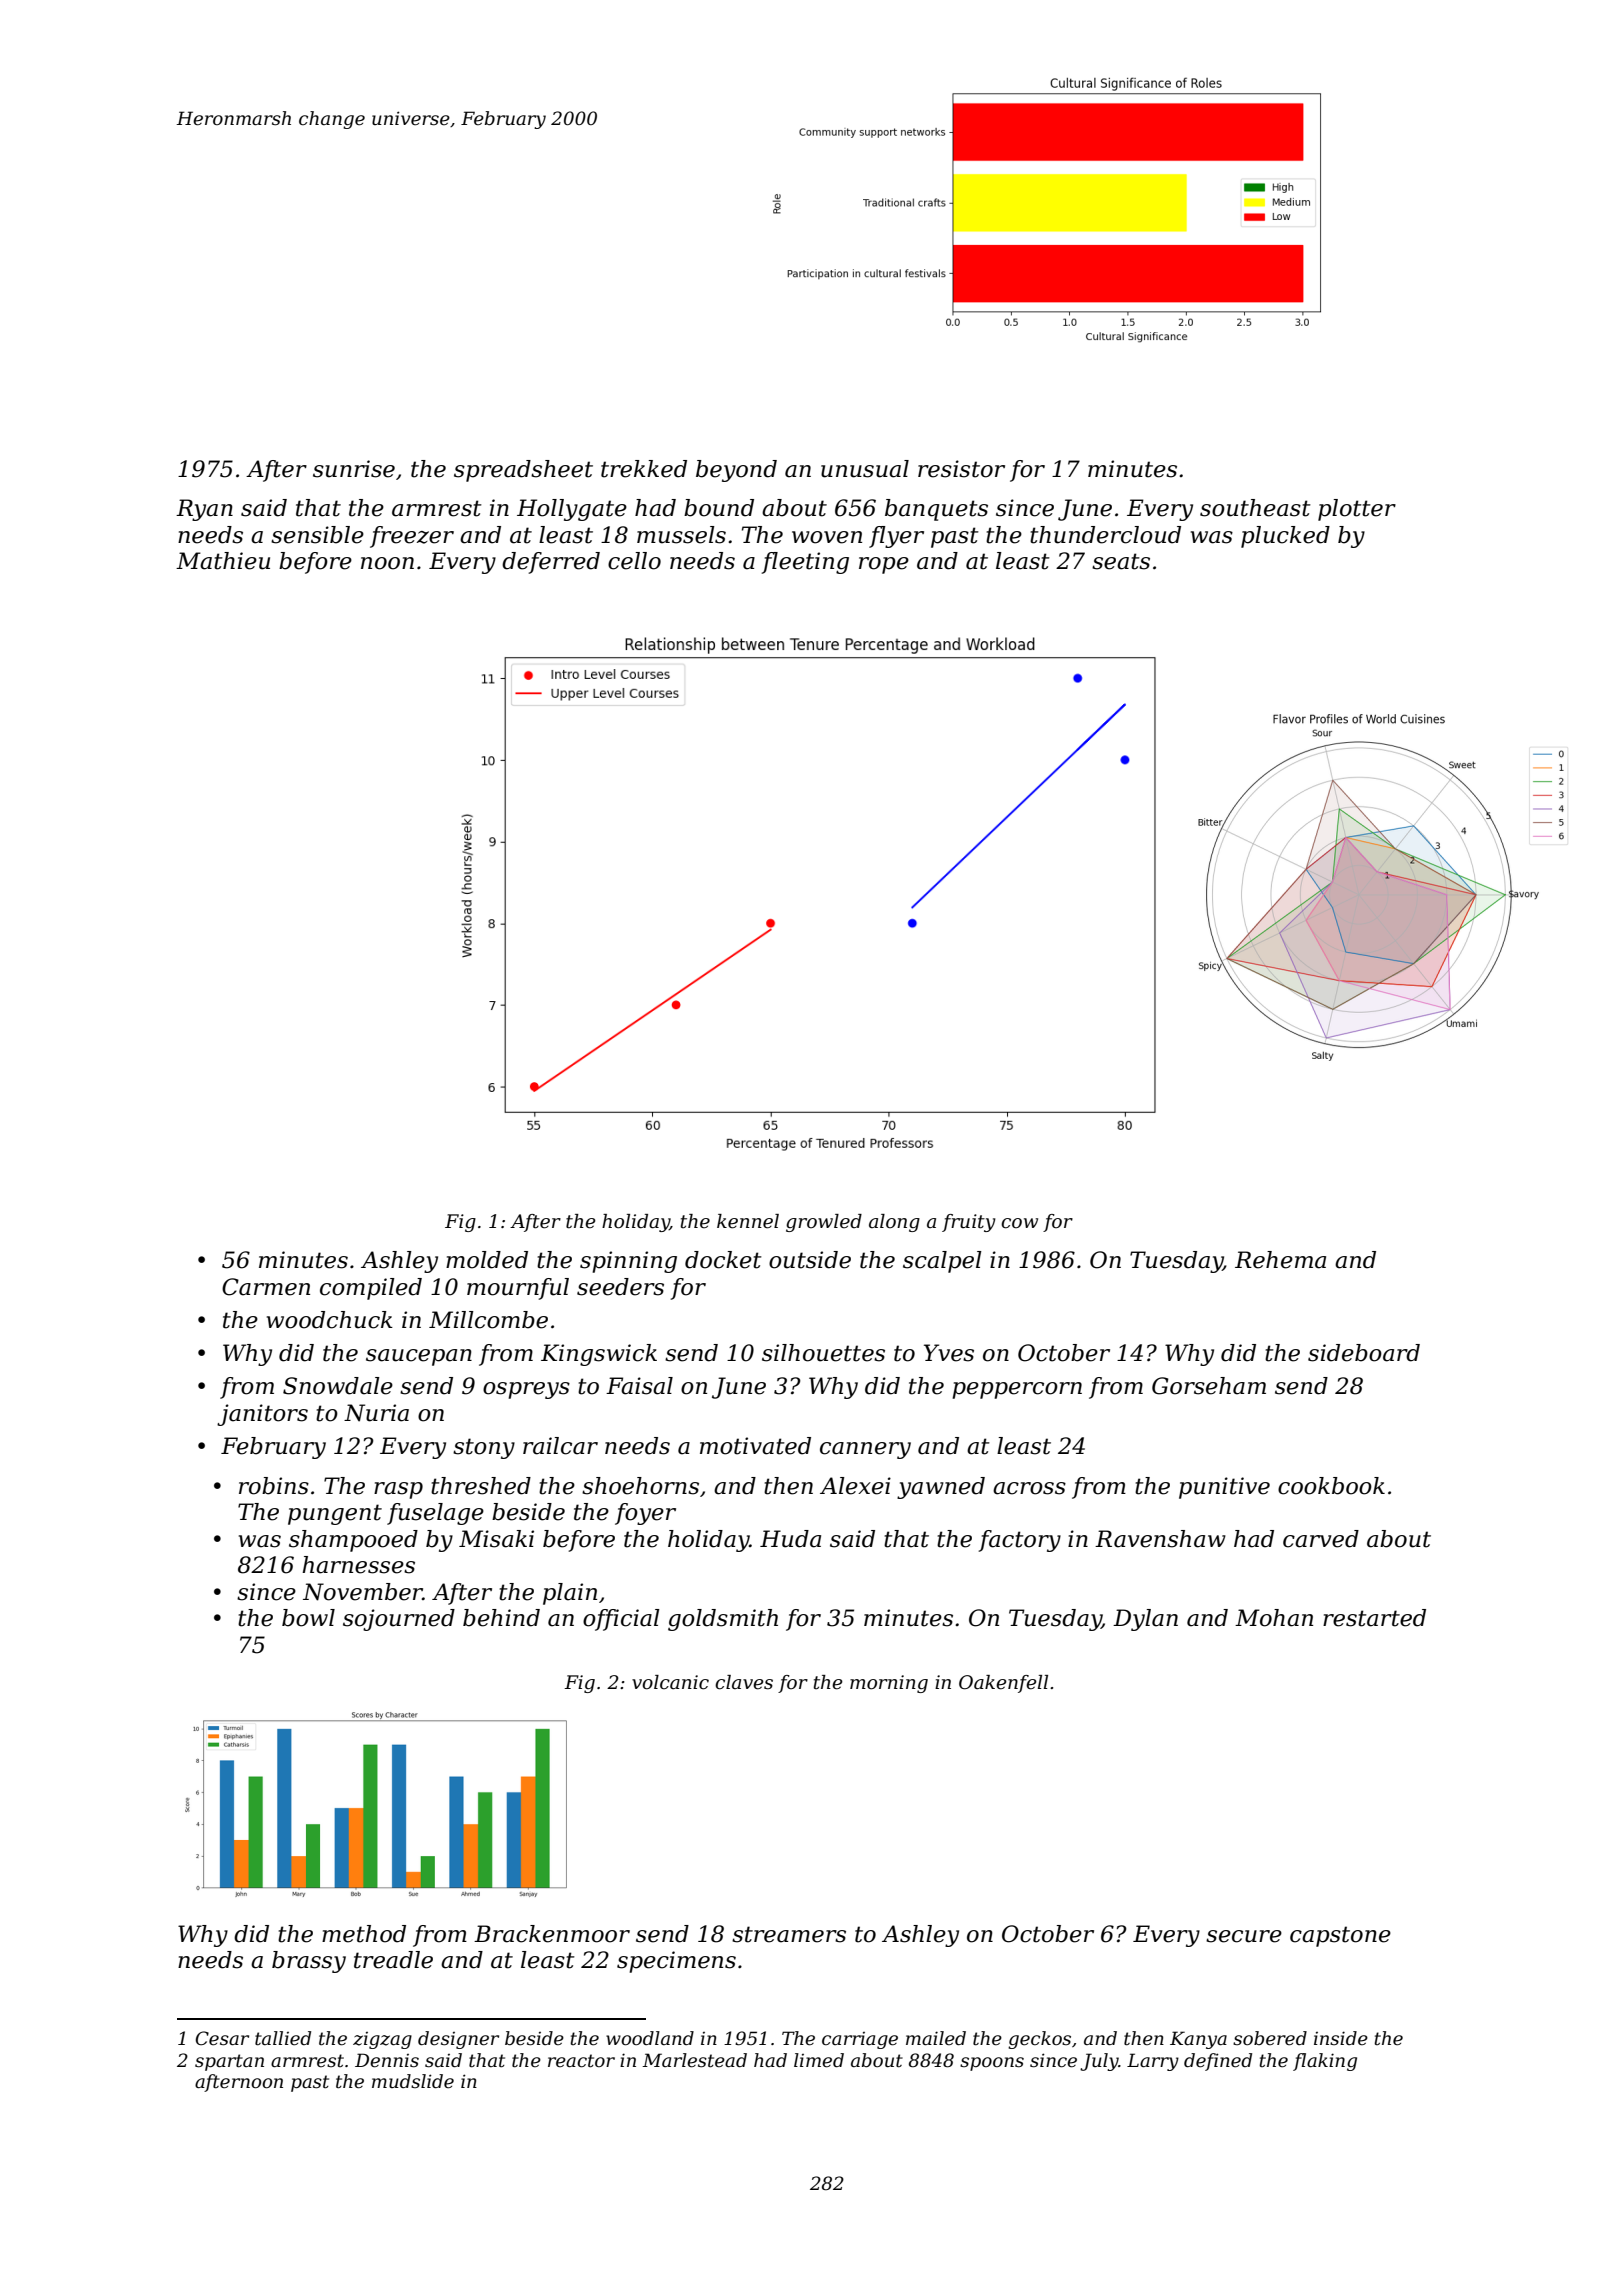 This screenshot has width=1620, height=2292. Describe the element at coordinates (865, 1450) in the screenshot. I see `cannery` at that location.
